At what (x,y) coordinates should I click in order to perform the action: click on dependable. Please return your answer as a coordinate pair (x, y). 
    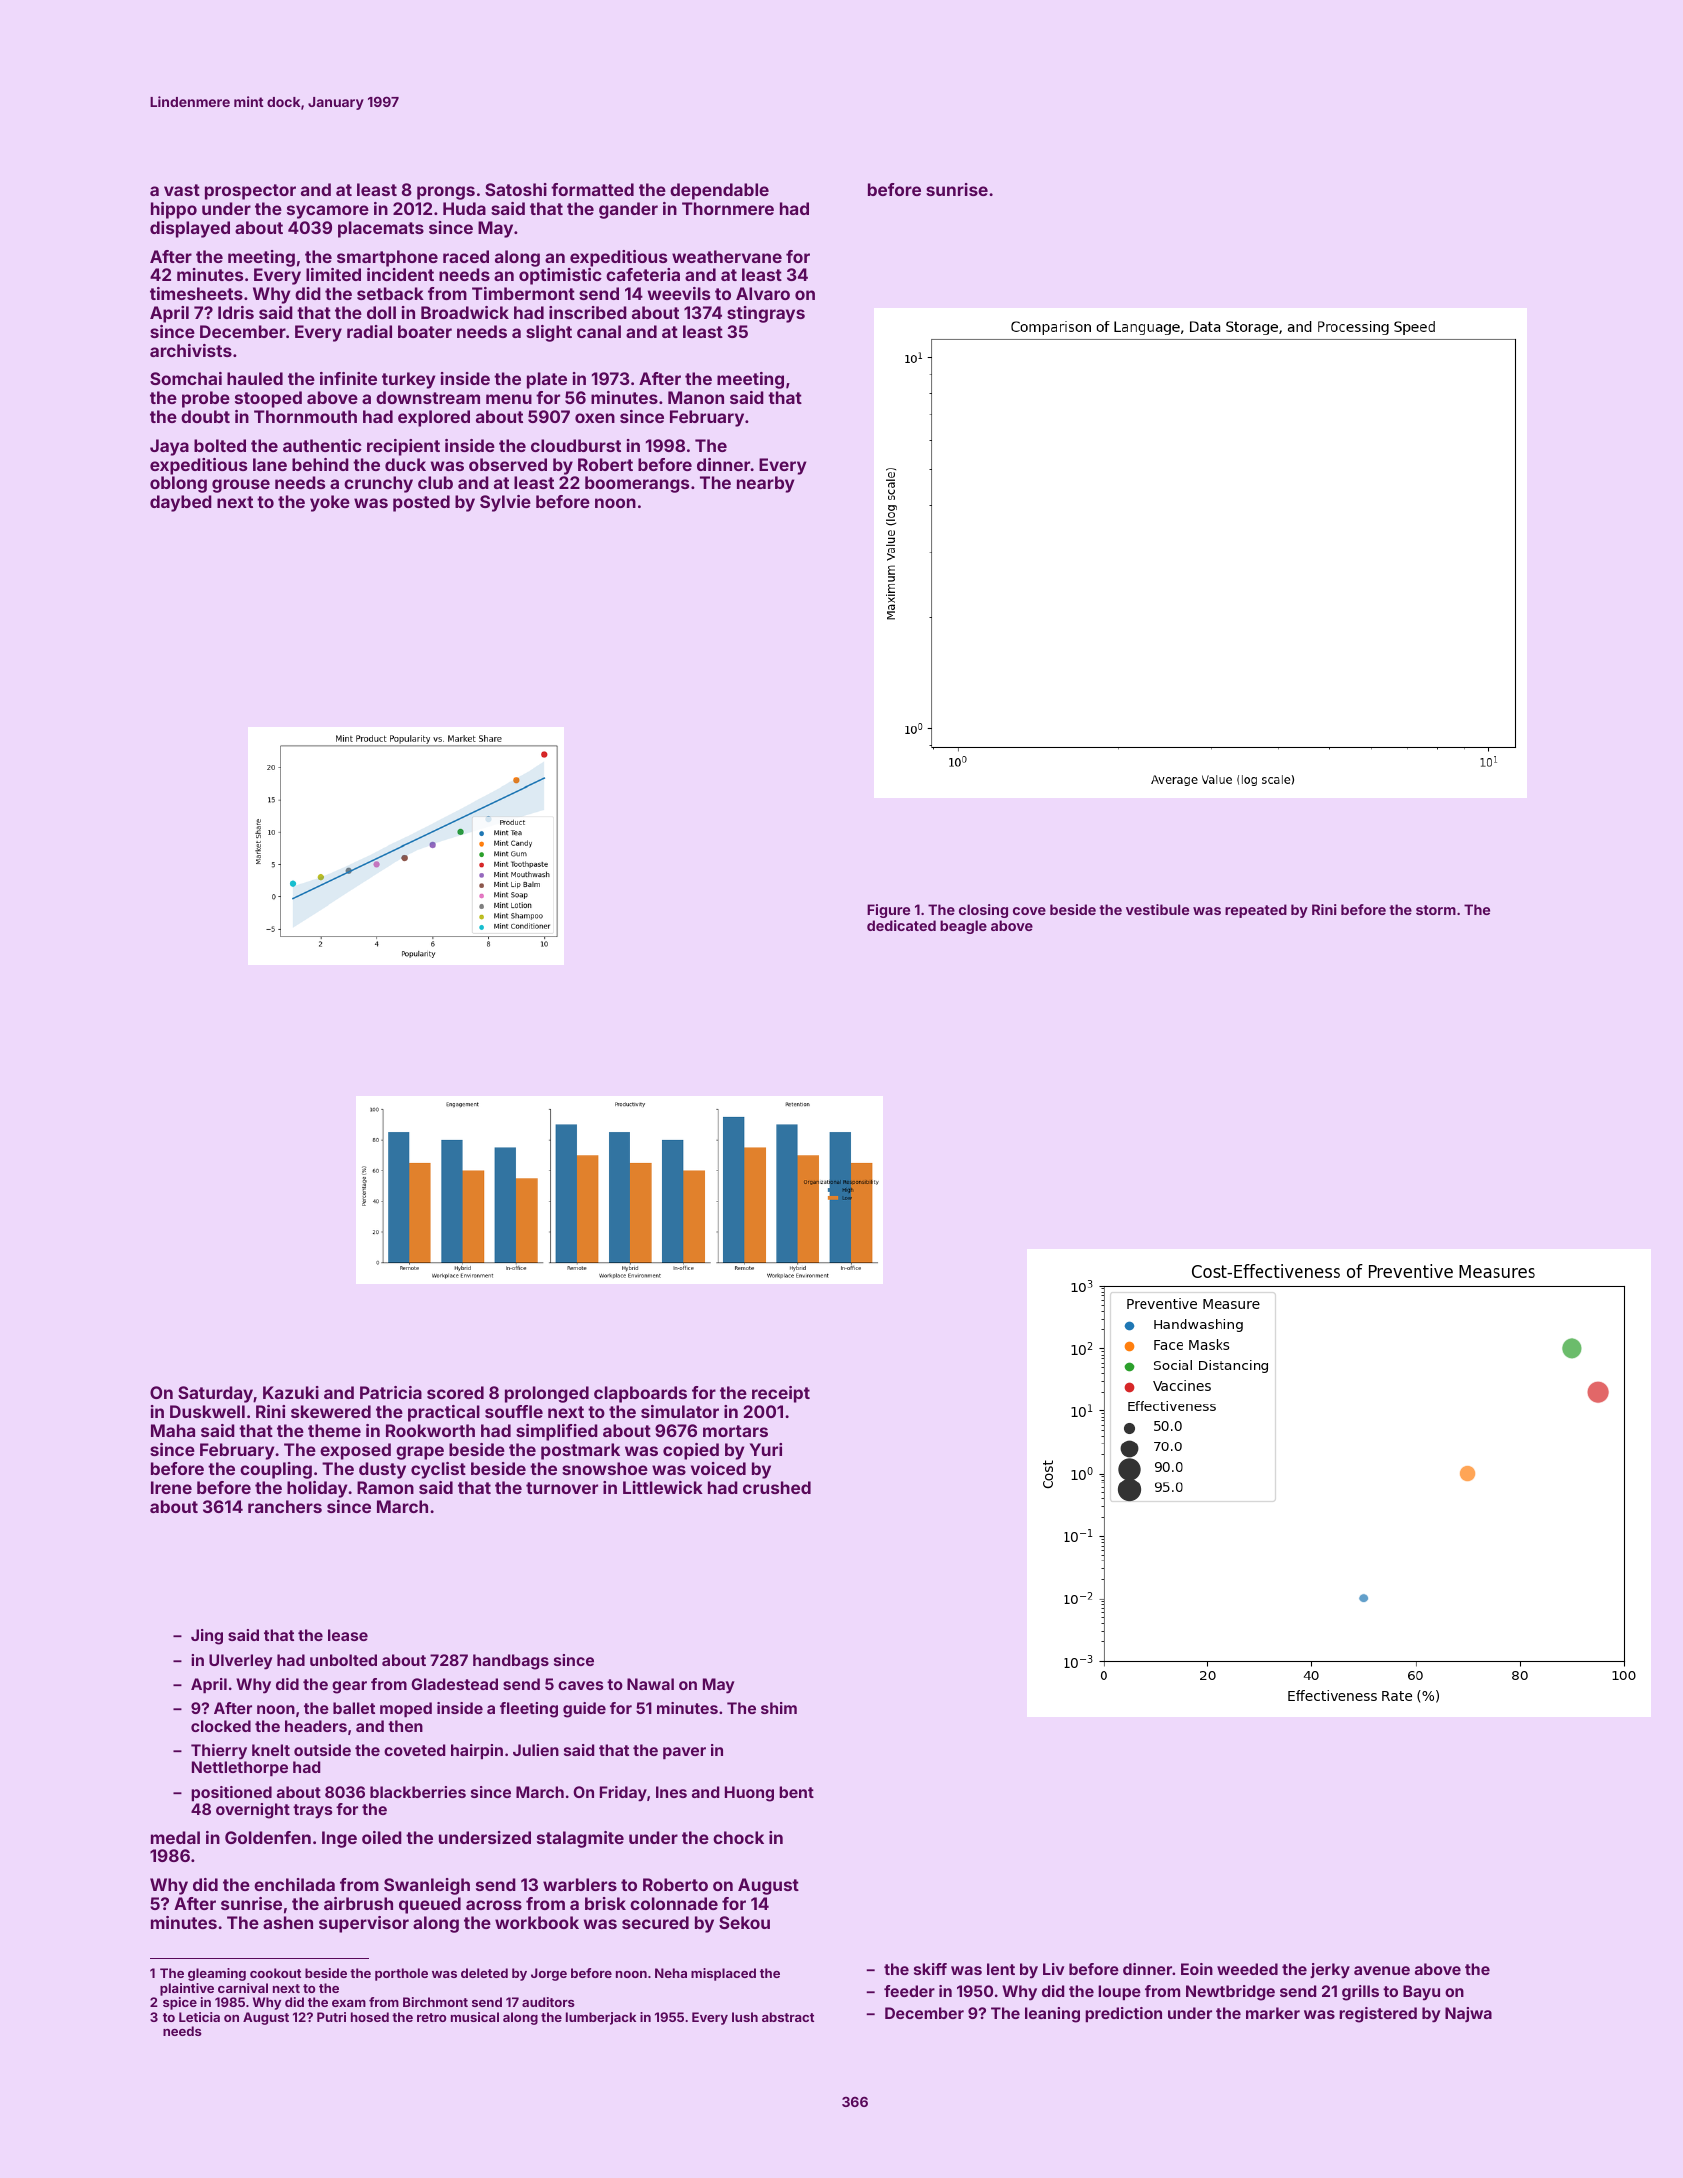
    Looking at the image, I should click on (719, 191).
